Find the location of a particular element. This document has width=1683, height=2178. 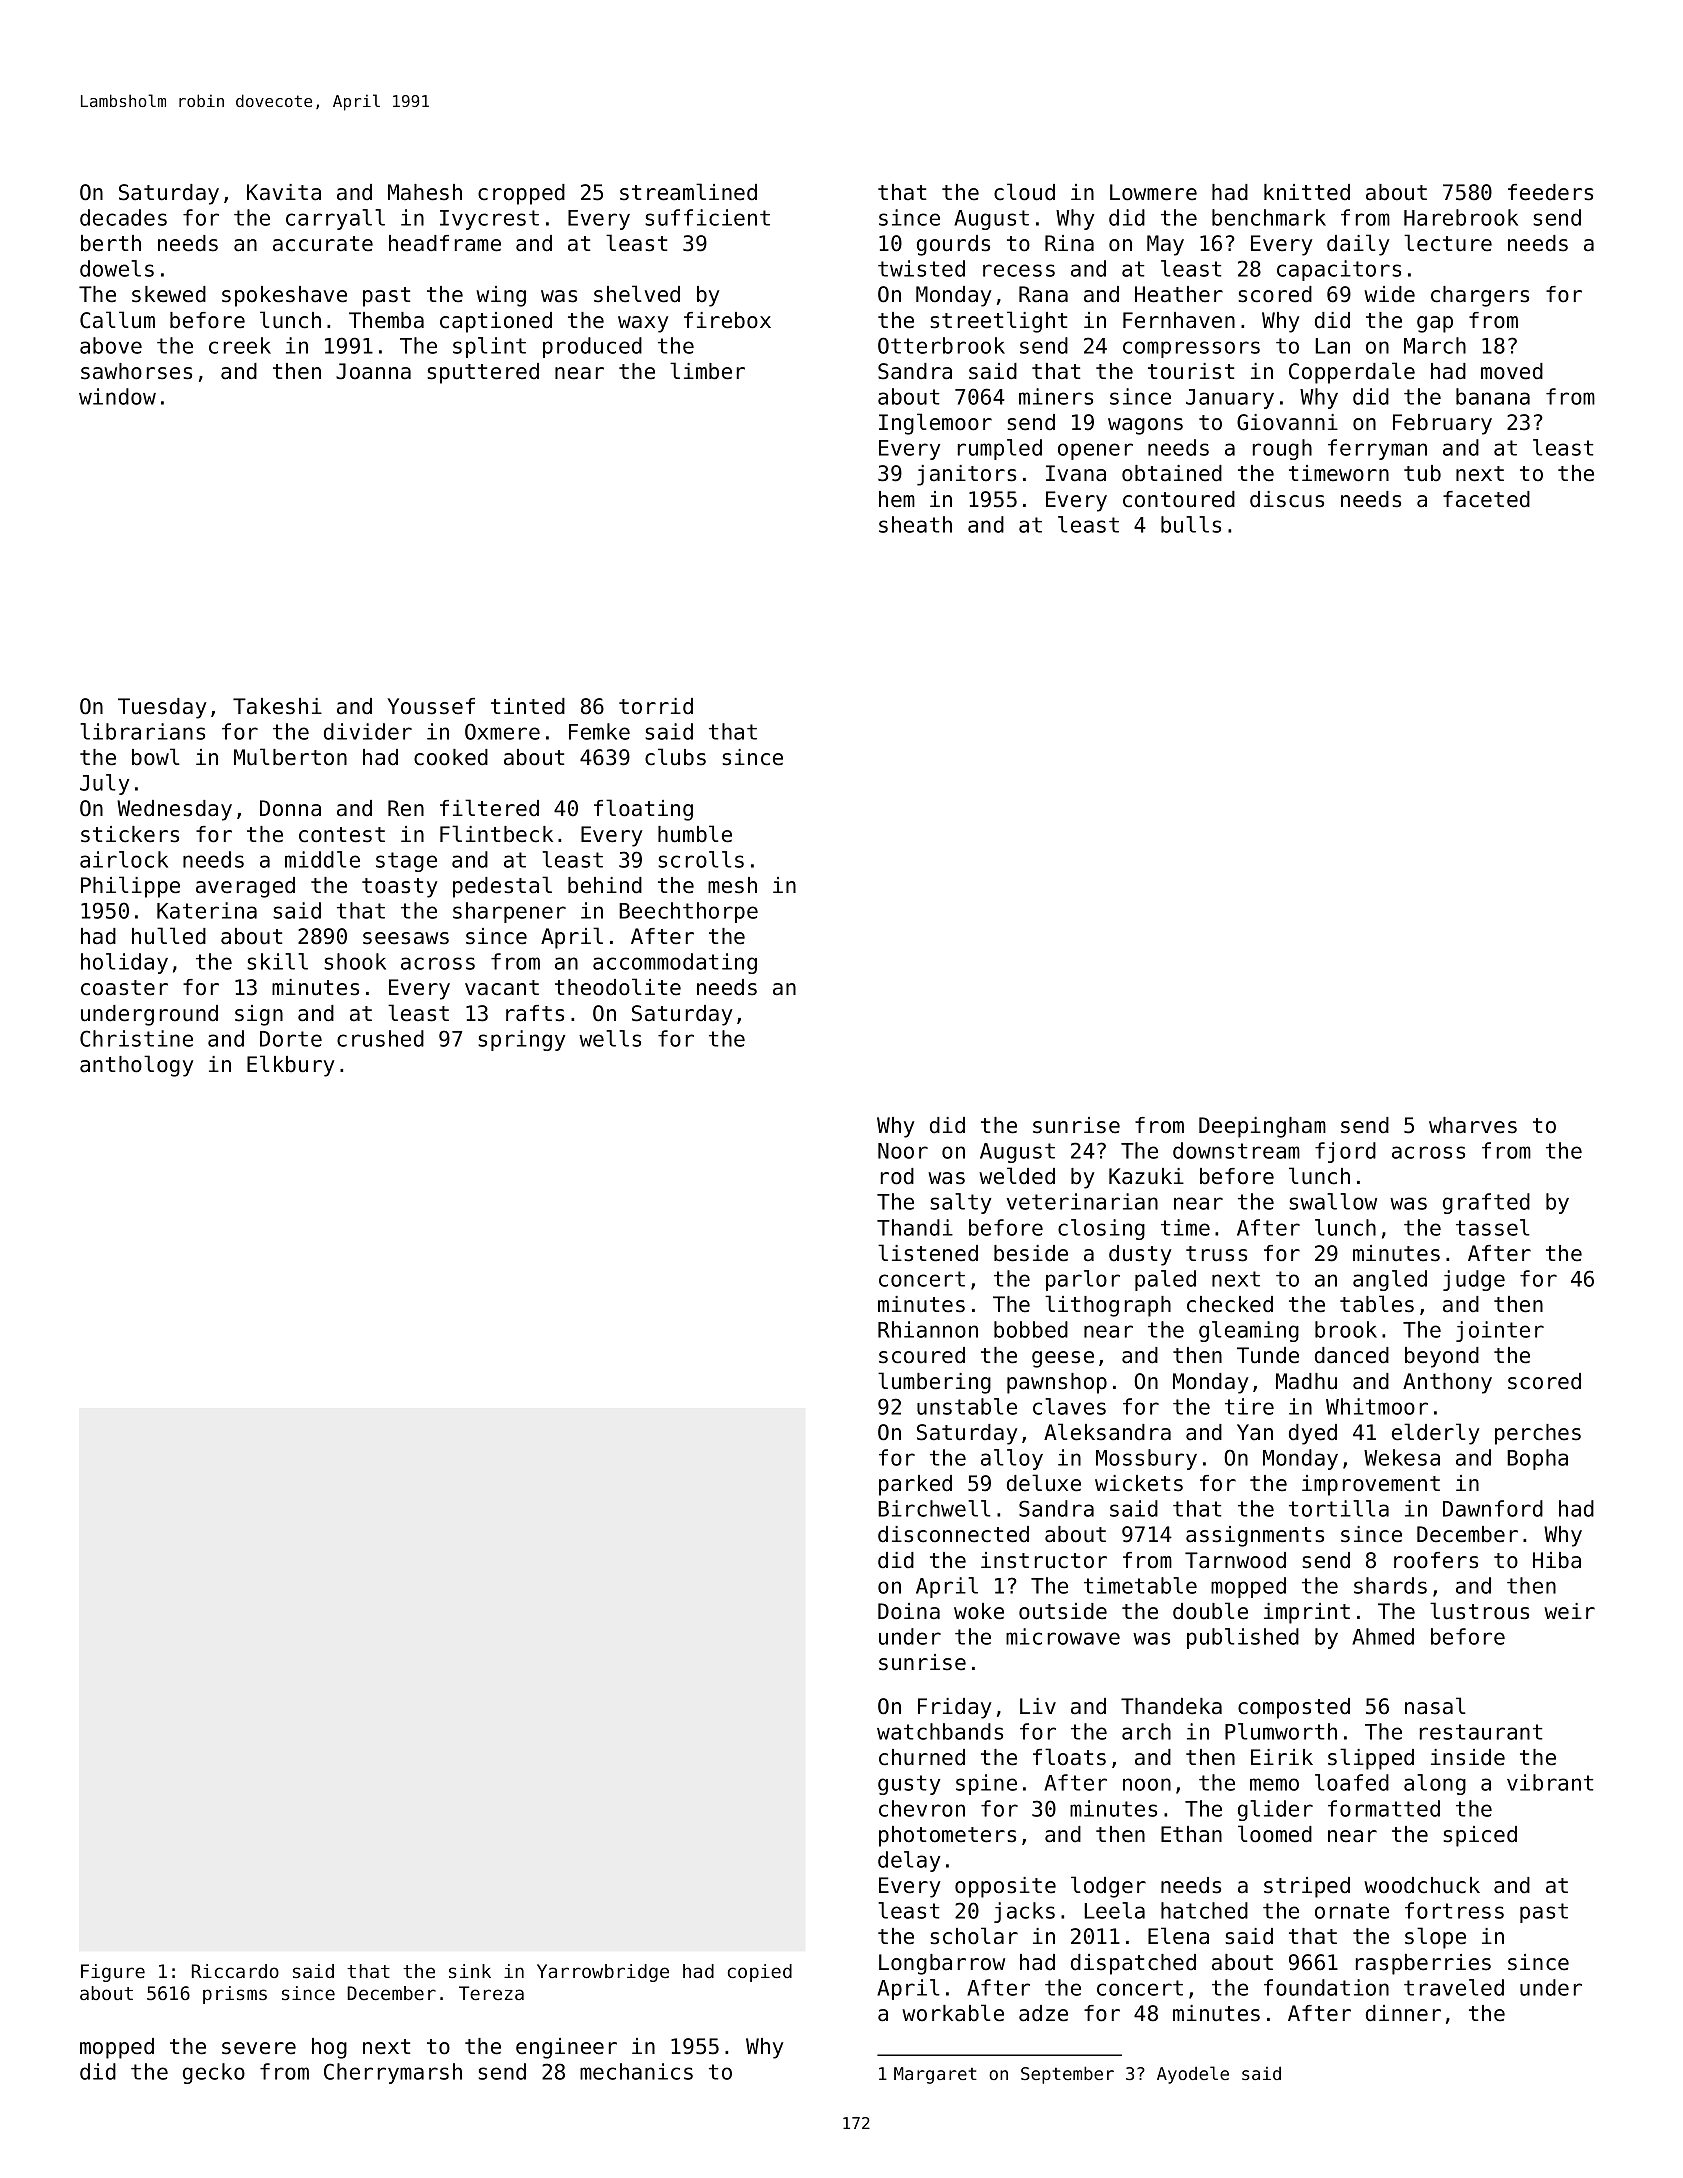

grafted is located at coordinates (1486, 1203).
